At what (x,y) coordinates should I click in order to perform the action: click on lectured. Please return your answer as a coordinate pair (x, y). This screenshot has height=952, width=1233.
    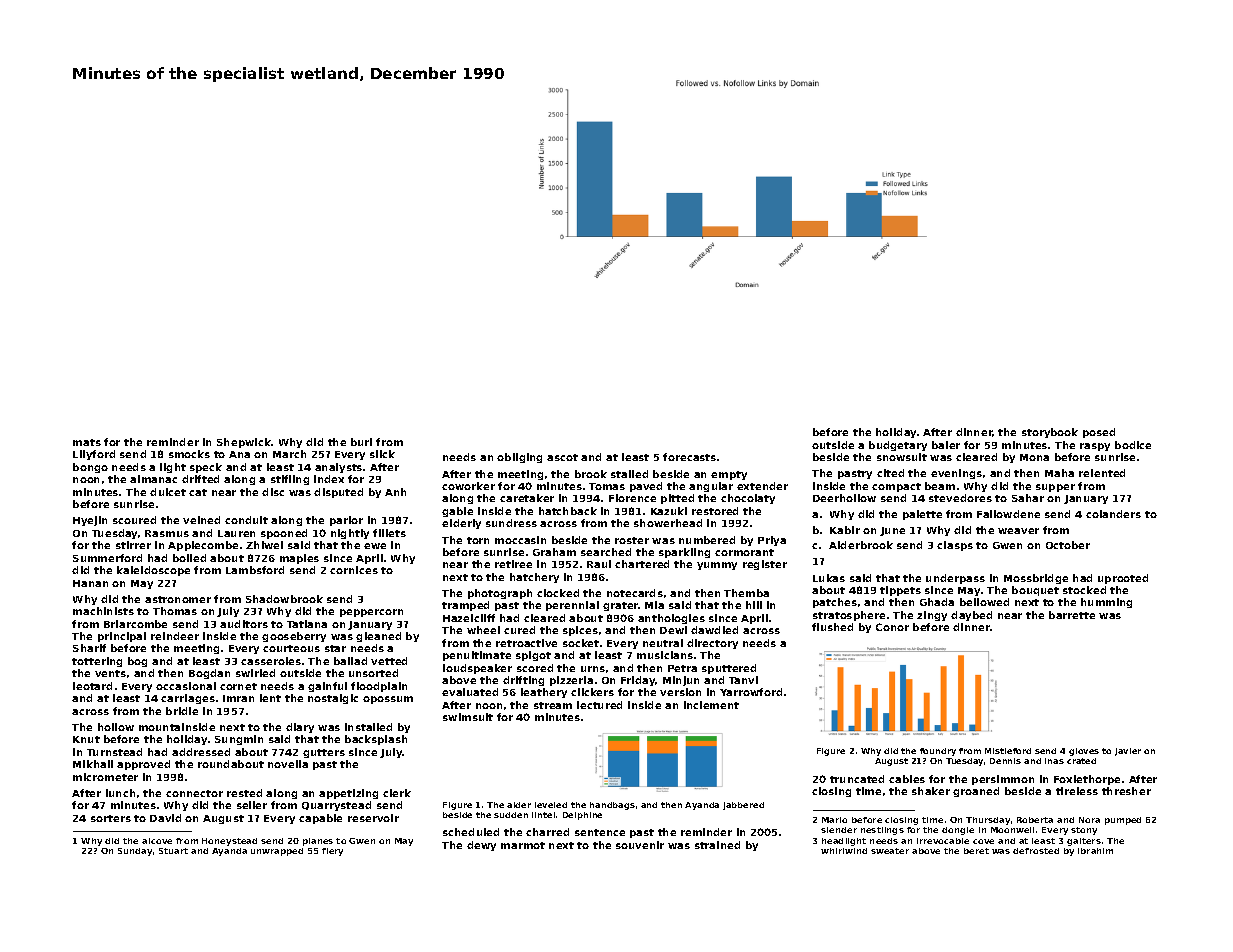
    Looking at the image, I should click on (599, 705).
